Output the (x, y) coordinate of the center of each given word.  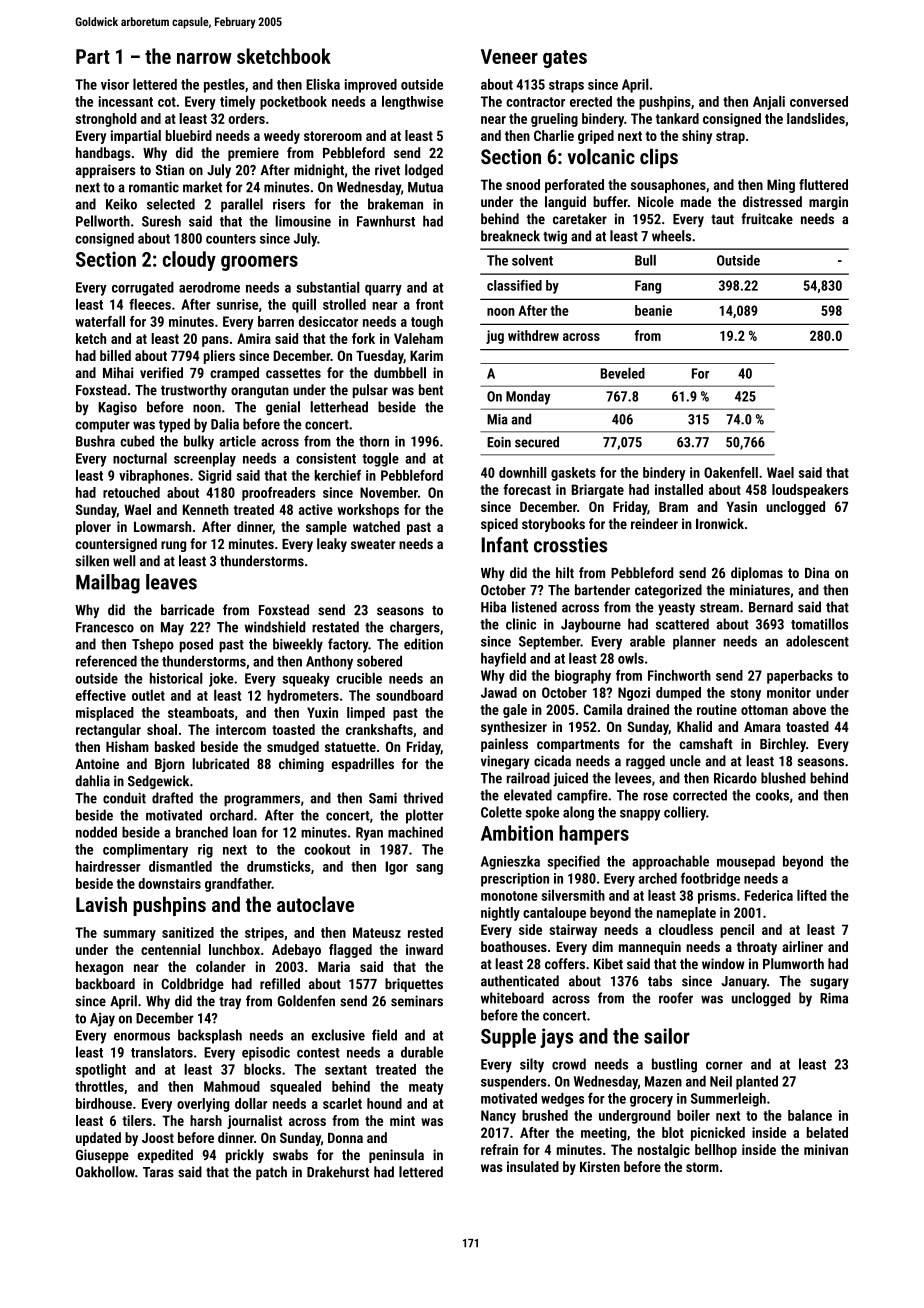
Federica (769, 895)
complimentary (145, 850)
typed (174, 425)
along (578, 813)
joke (221, 680)
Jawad (499, 692)
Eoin (499, 442)
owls (631, 658)
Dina (817, 572)
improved (371, 86)
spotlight (101, 1070)
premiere (253, 154)
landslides (816, 118)
